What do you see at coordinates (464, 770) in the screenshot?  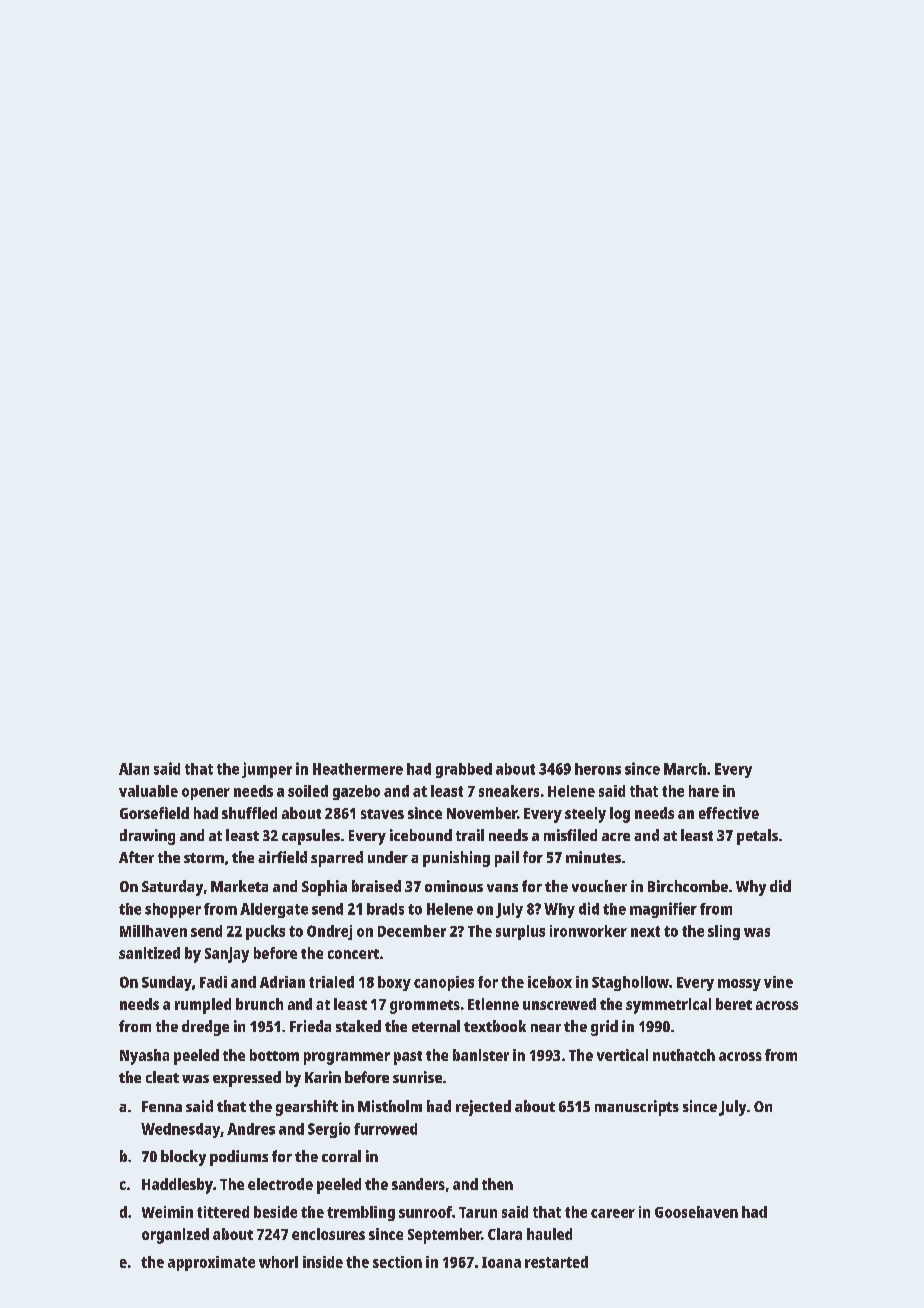 I see `grabbed` at bounding box center [464, 770].
